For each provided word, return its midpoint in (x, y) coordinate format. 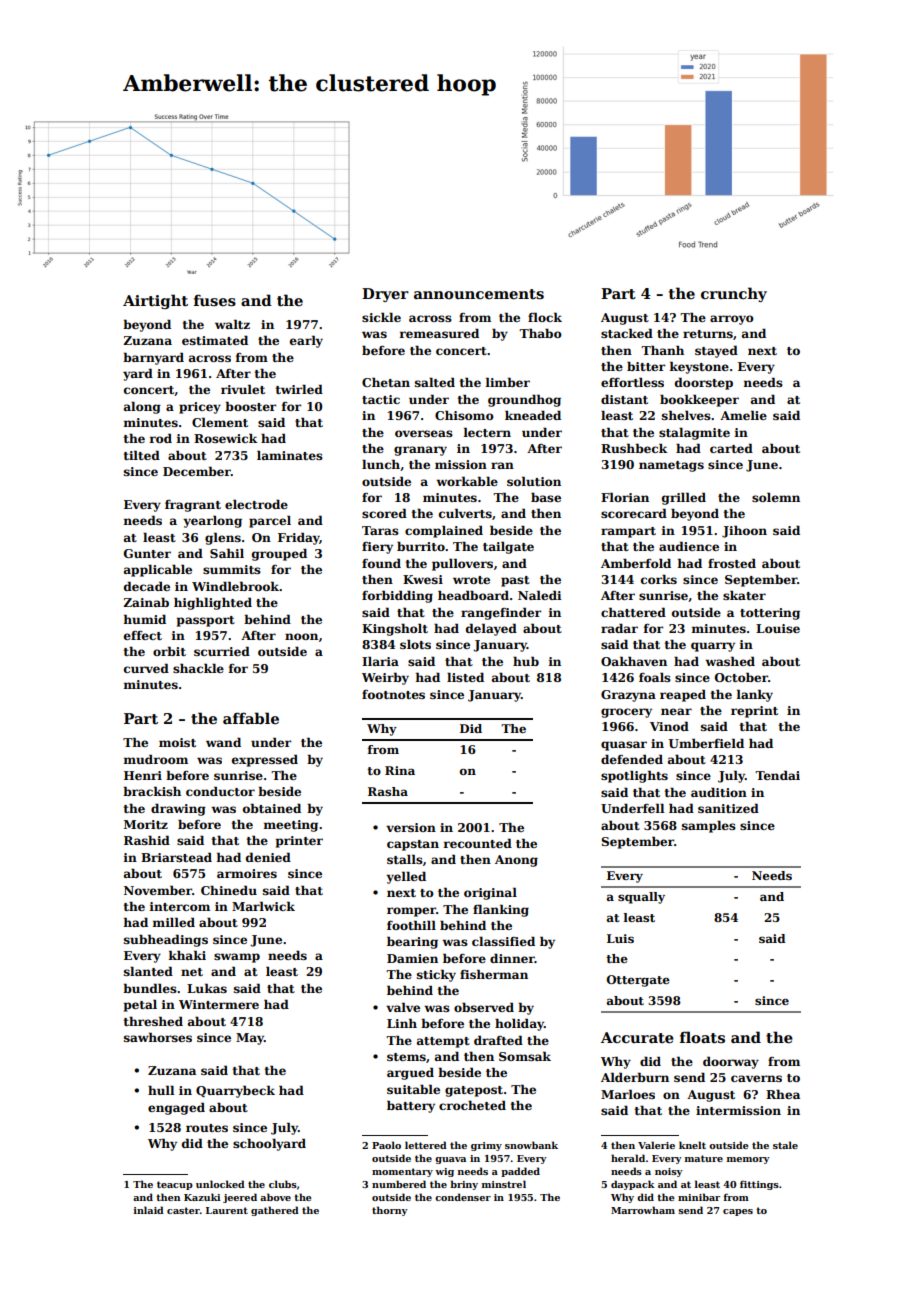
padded (520, 1172)
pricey (200, 408)
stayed (716, 351)
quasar (624, 746)
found (381, 563)
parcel (270, 521)
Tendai (777, 775)
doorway (731, 1062)
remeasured (439, 333)
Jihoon (744, 531)
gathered (275, 1211)
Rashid (147, 840)
